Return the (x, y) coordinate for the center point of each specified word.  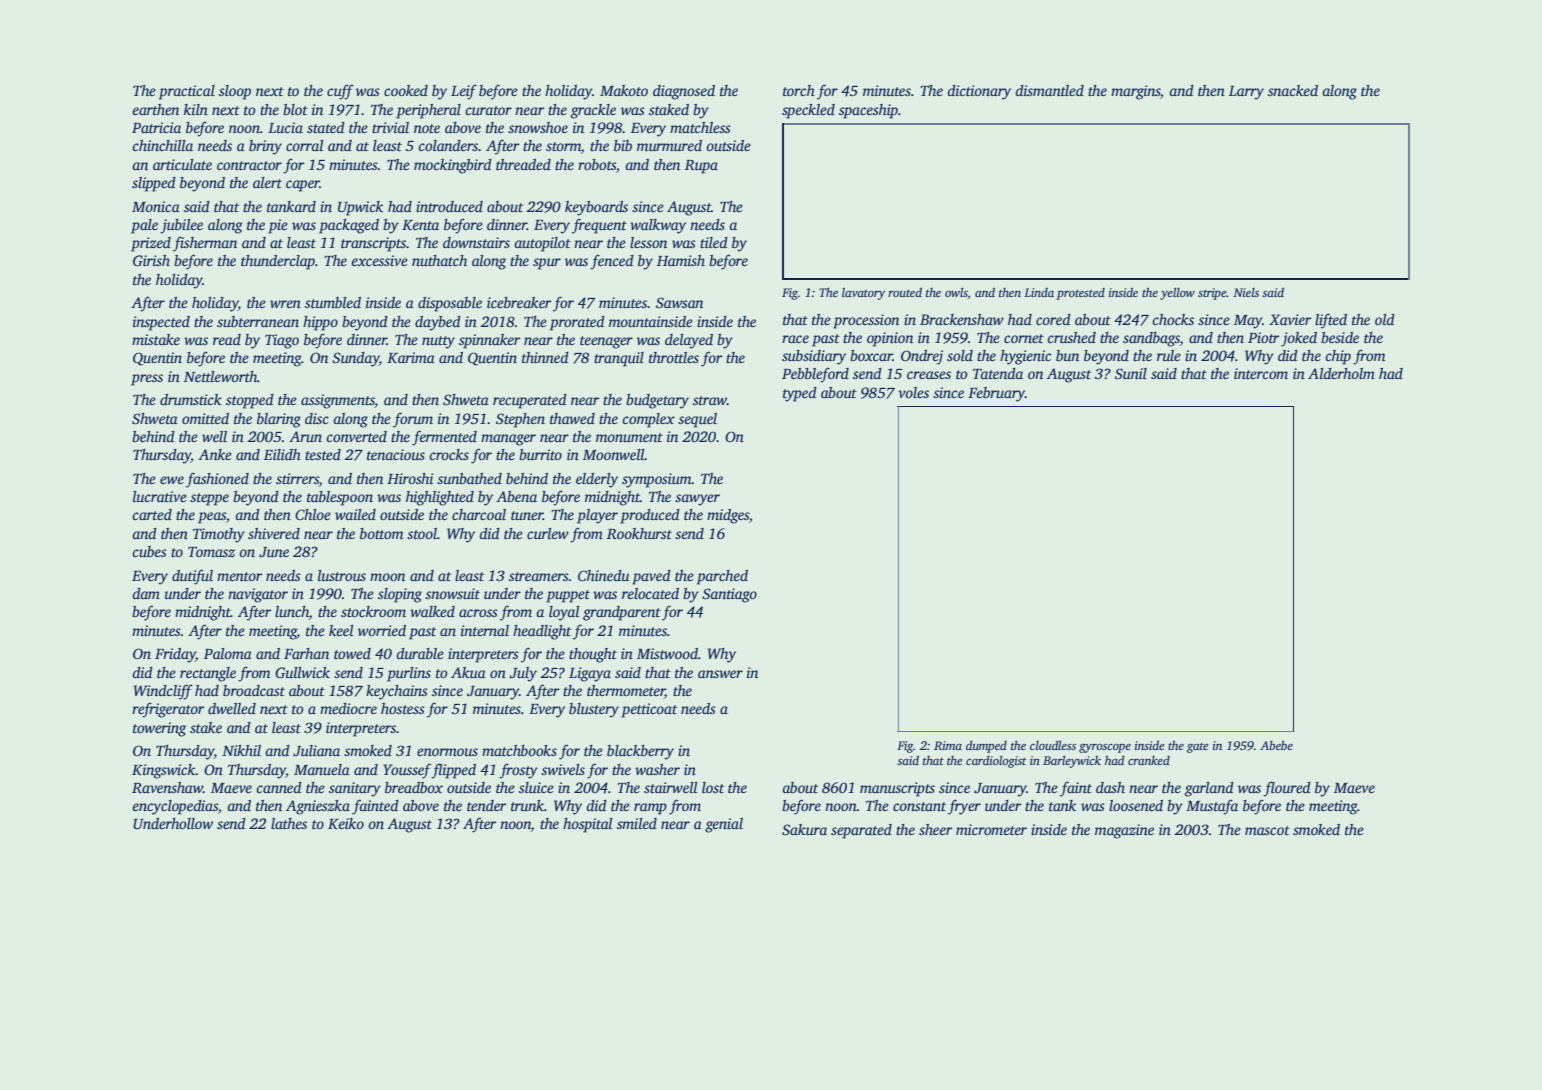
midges (728, 516)
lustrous (342, 575)
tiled (714, 242)
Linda (1039, 292)
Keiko (346, 823)
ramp (650, 809)
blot (295, 109)
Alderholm (1341, 373)
